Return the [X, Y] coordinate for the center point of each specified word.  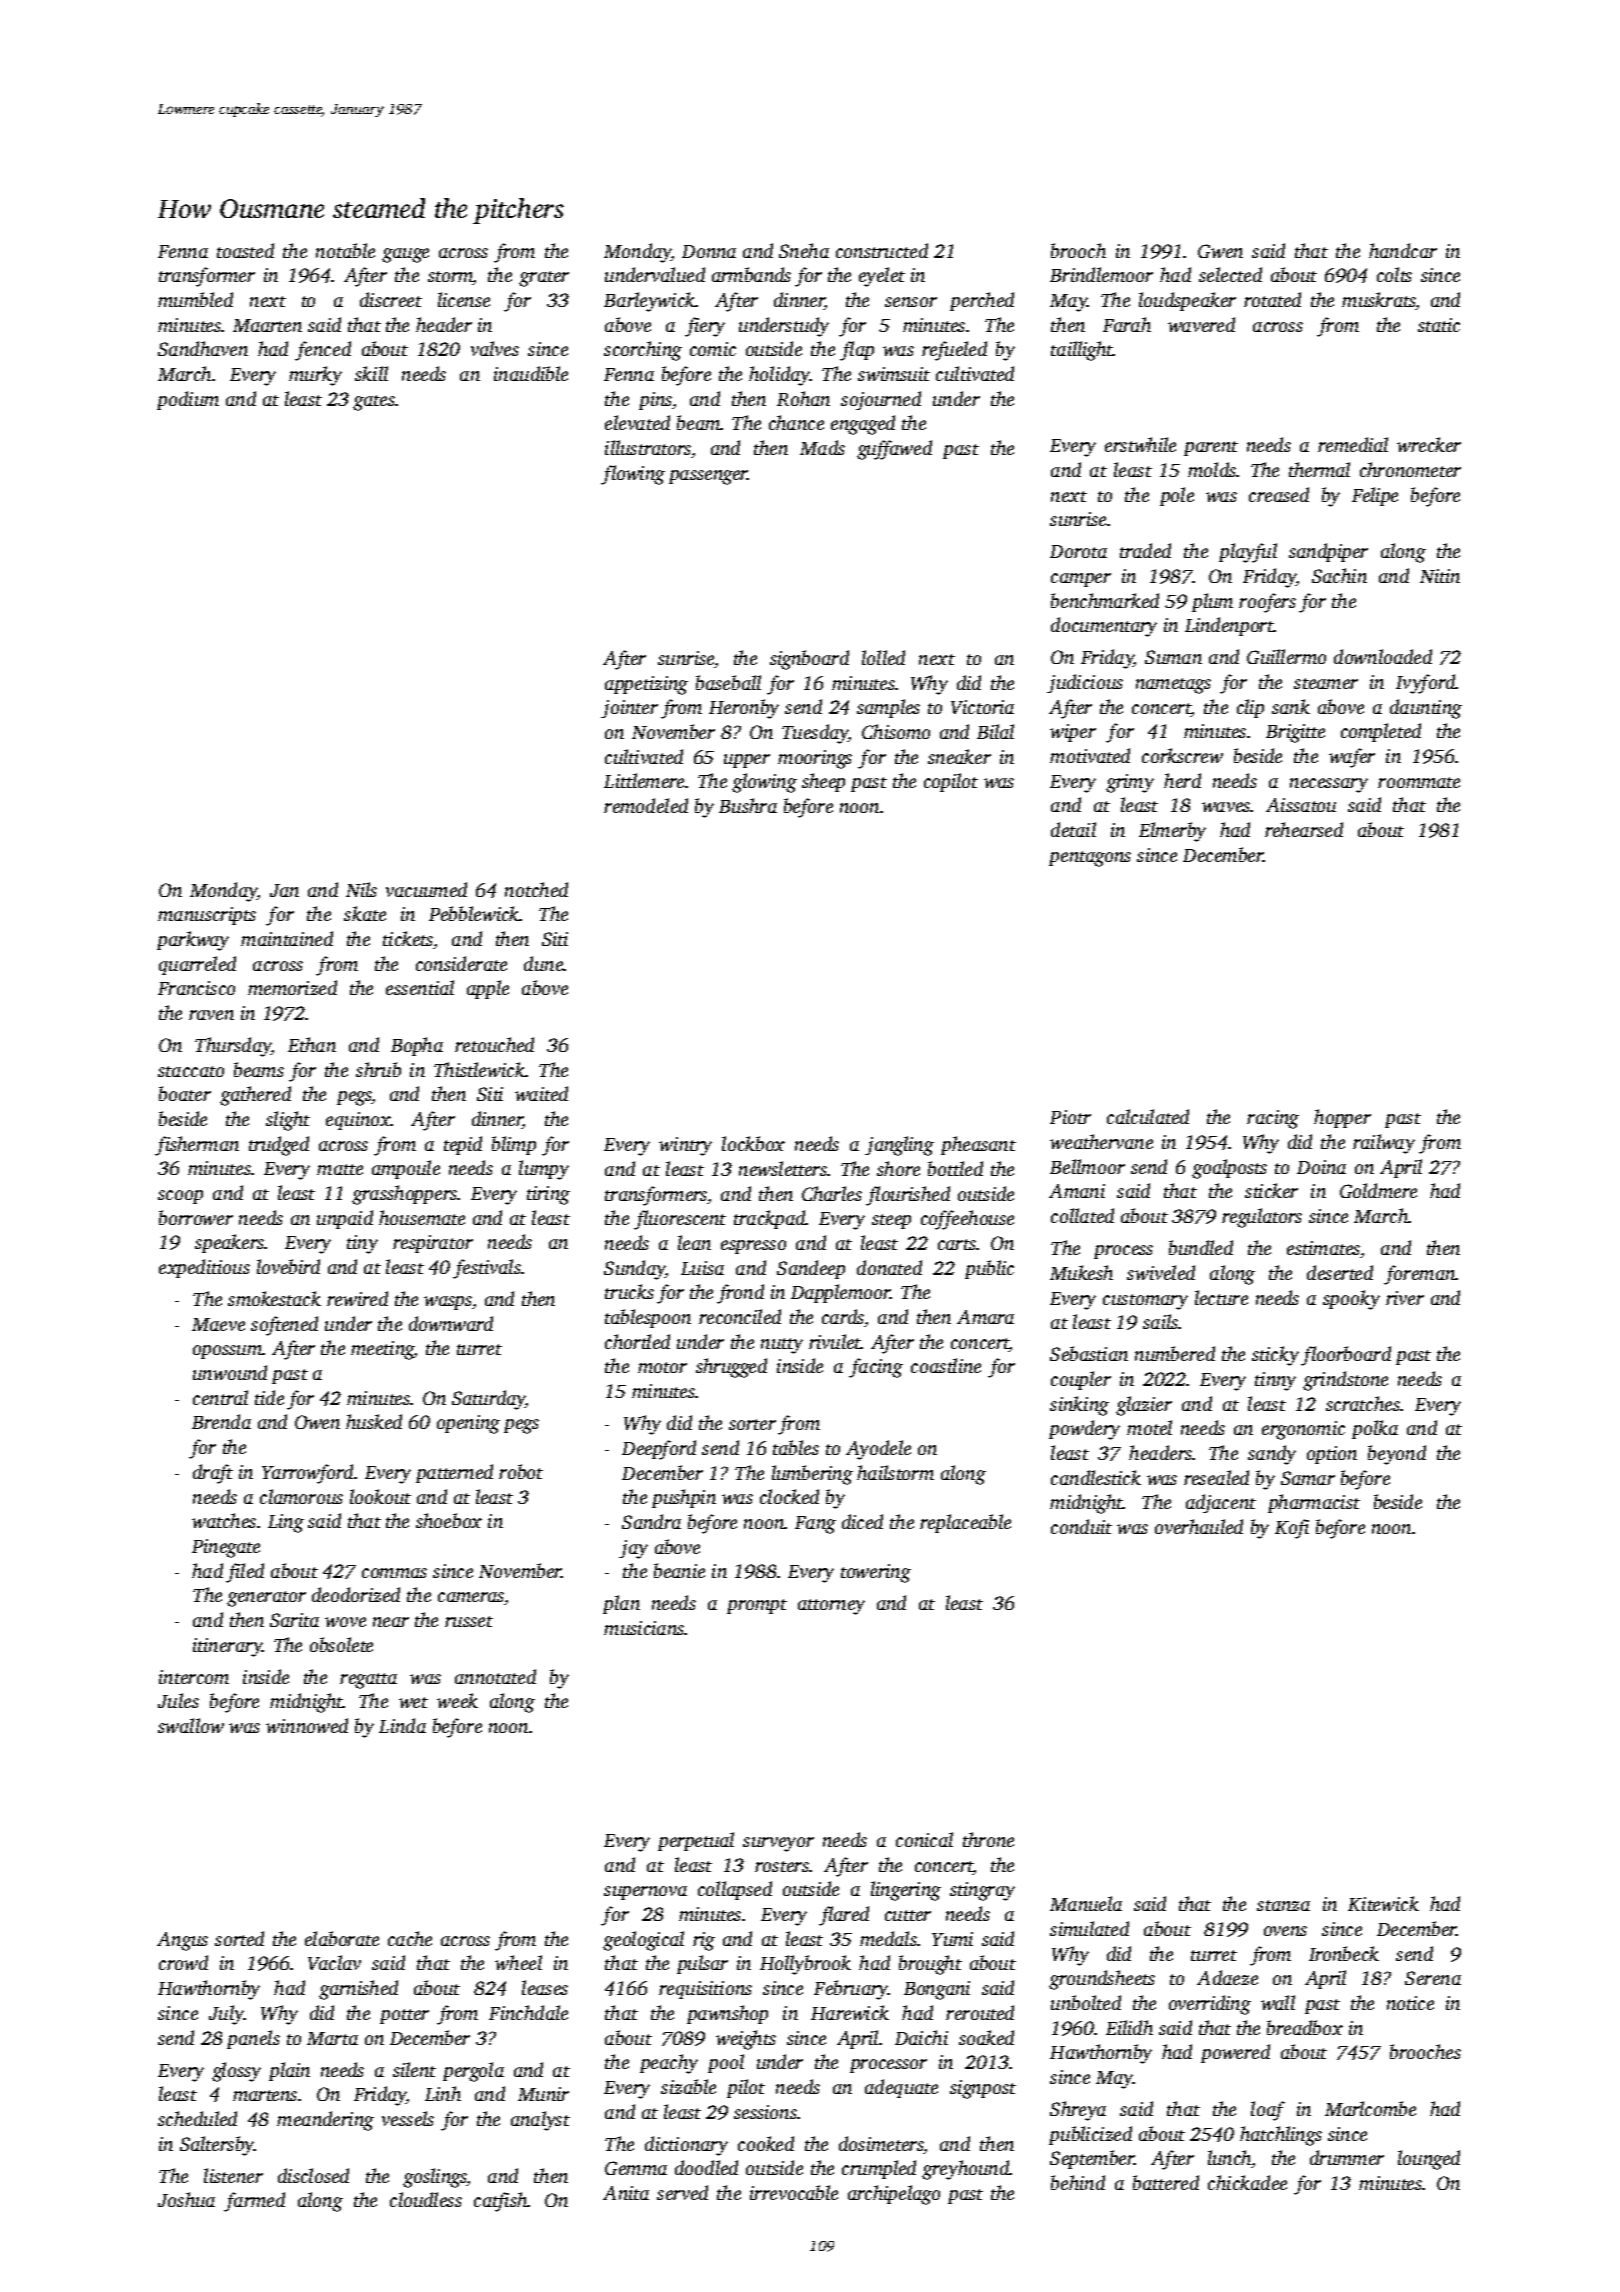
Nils [361, 889]
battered [1166, 2182]
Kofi [1292, 1529]
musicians [644, 1628]
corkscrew [1182, 755]
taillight [1082, 351]
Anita [626, 2193]
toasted [245, 250]
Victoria [982, 707]
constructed [882, 250]
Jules [178, 1700]
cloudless [426, 2199]
